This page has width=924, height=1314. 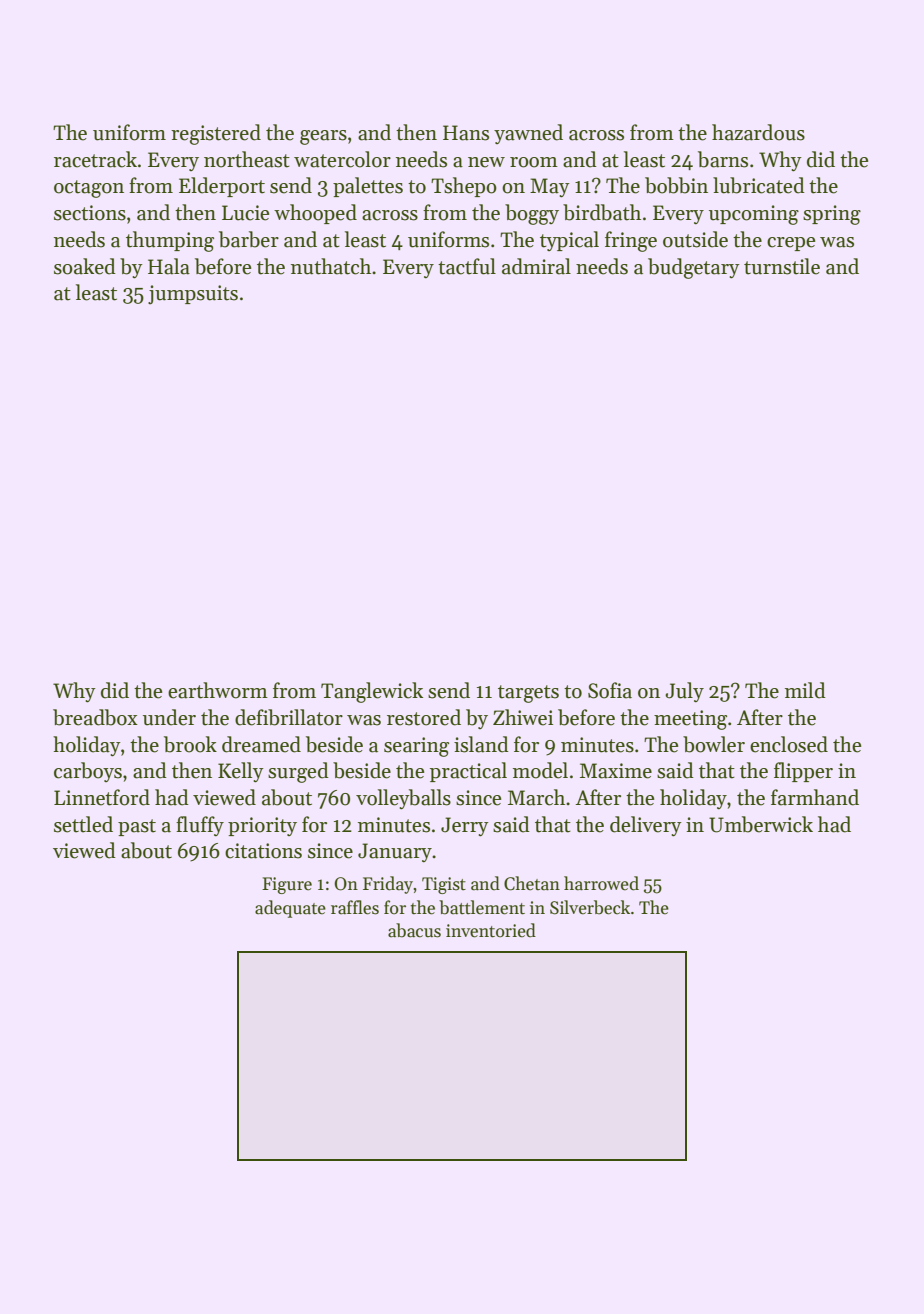 What do you see at coordinates (372, 692) in the page?
I see `Tanglewick` at bounding box center [372, 692].
